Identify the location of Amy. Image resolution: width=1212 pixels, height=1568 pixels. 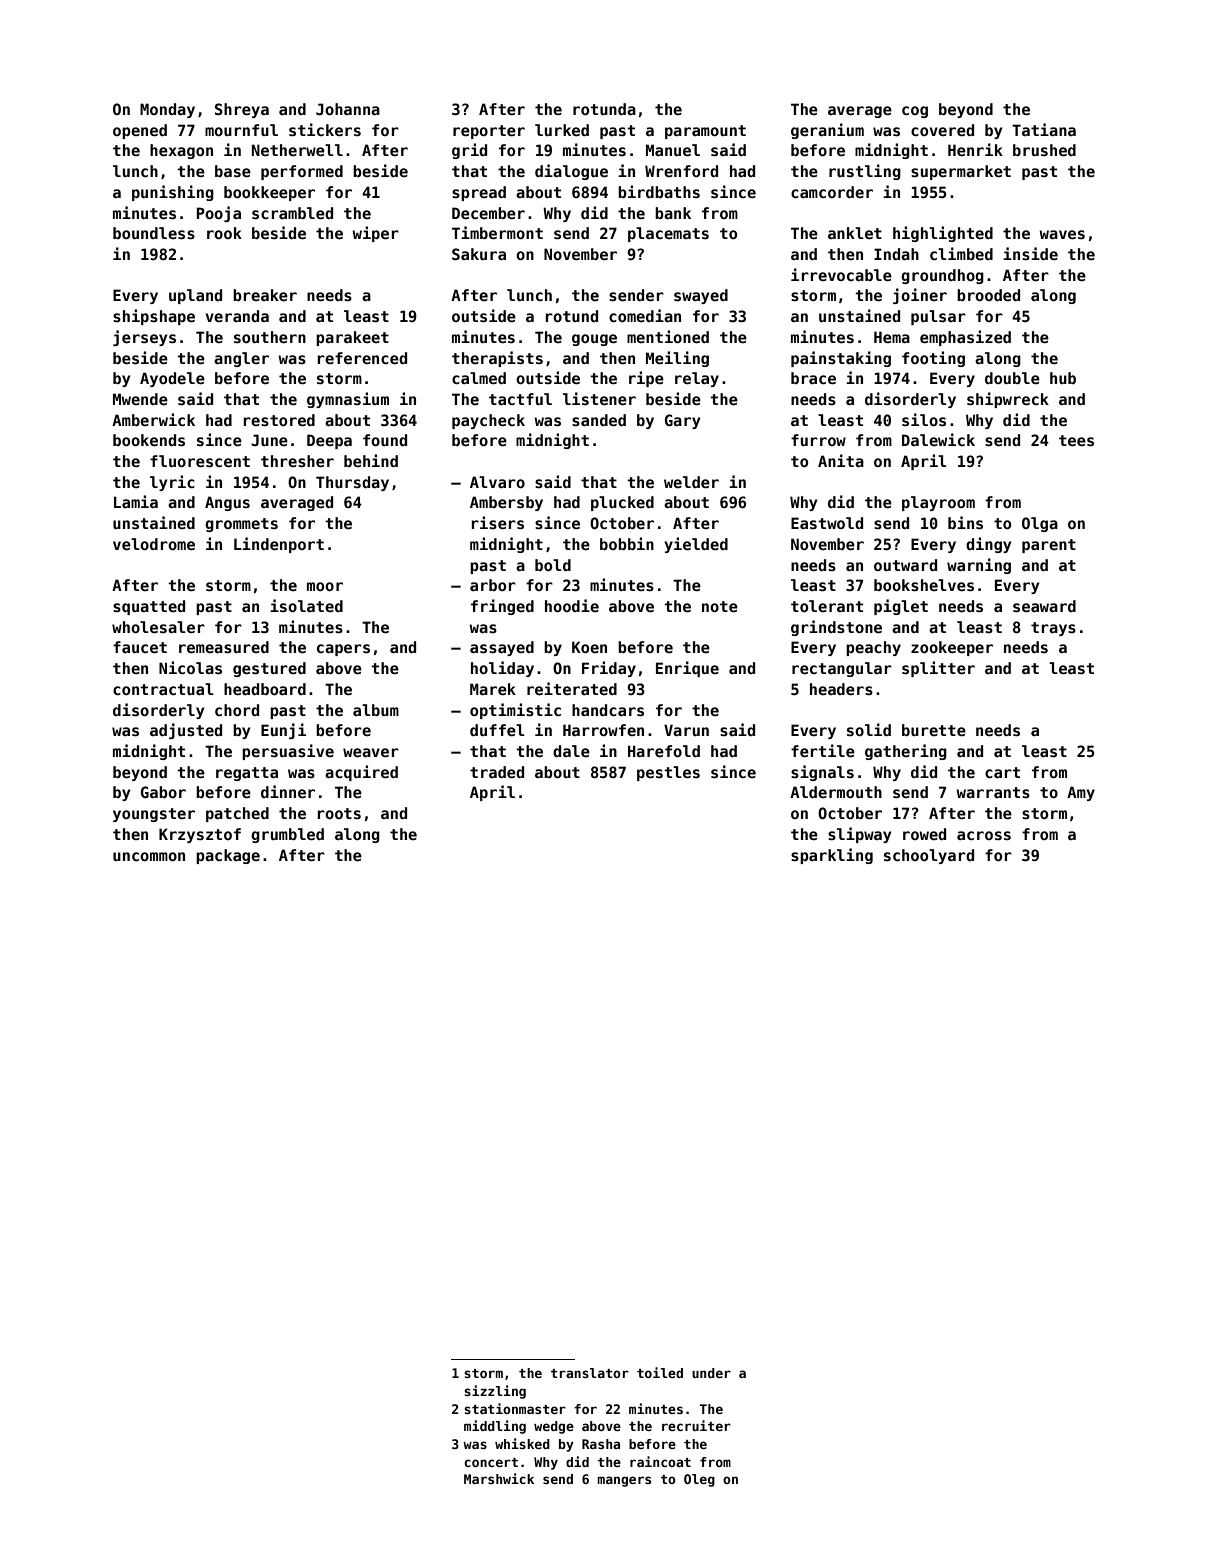
(1081, 793).
